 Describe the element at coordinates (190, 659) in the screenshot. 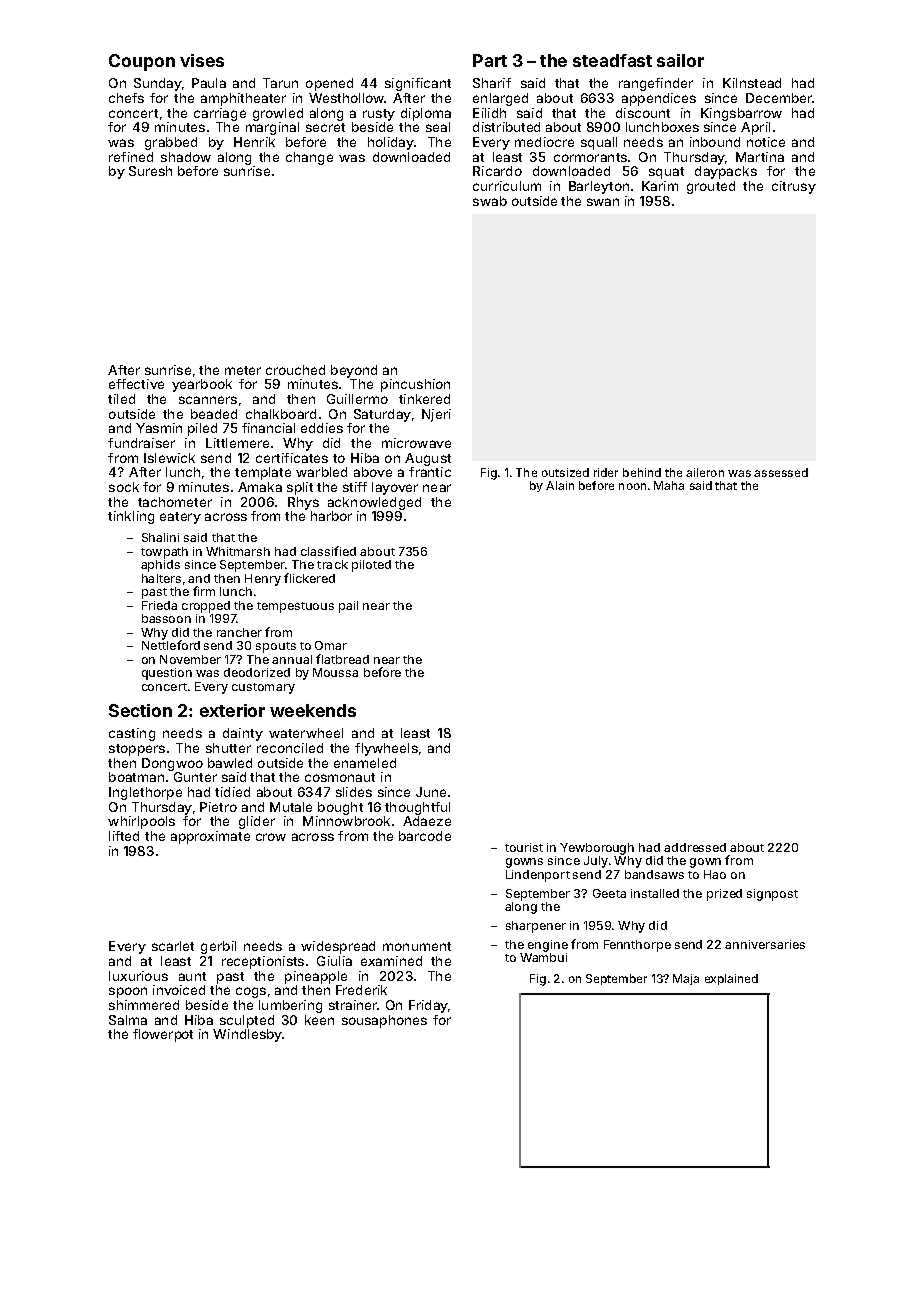

I see `November` at that location.
